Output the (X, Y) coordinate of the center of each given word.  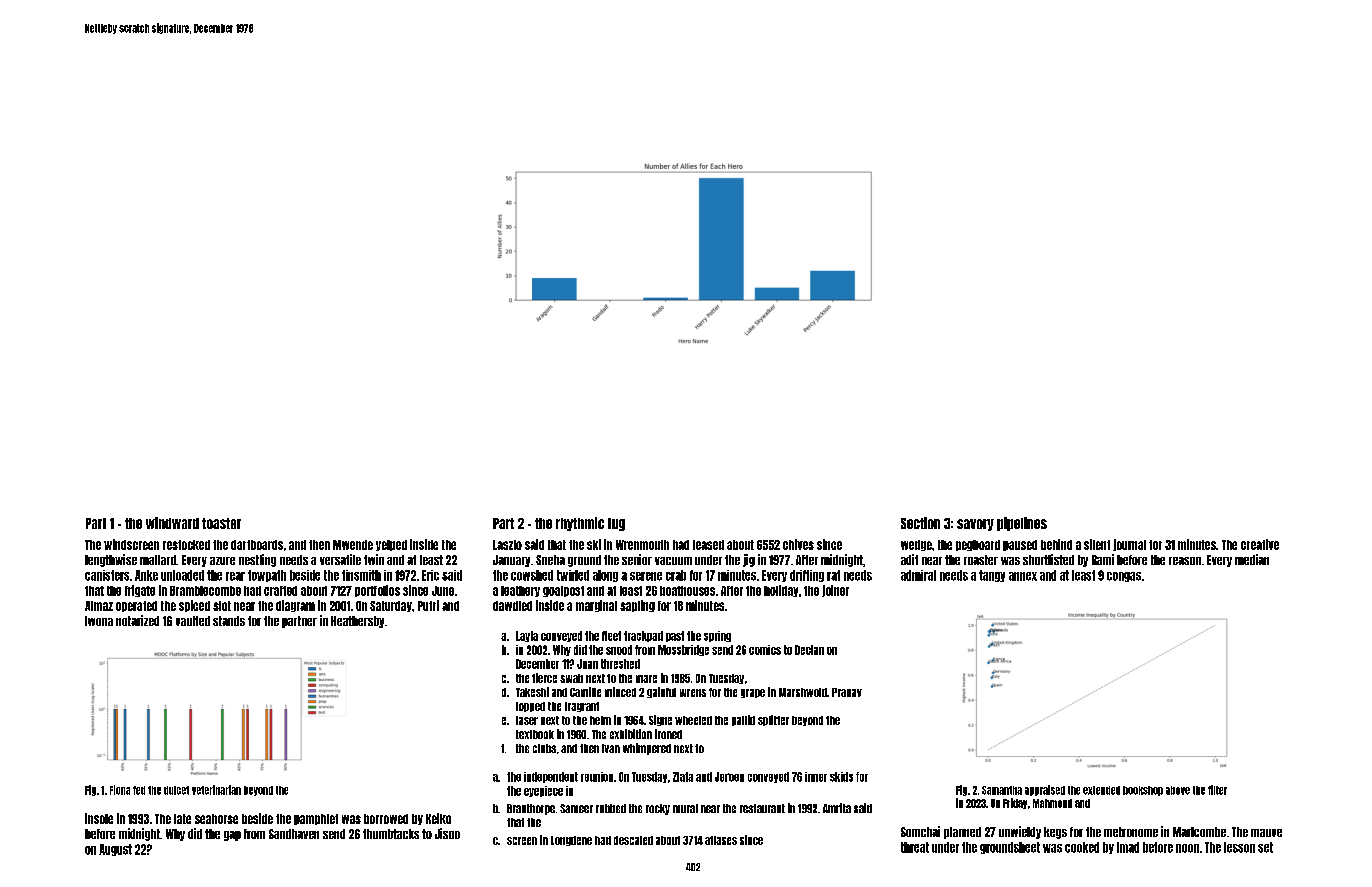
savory (975, 525)
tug (616, 524)
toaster (221, 523)
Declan (809, 650)
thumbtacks (391, 834)
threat (915, 847)
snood (619, 650)
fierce (544, 678)
